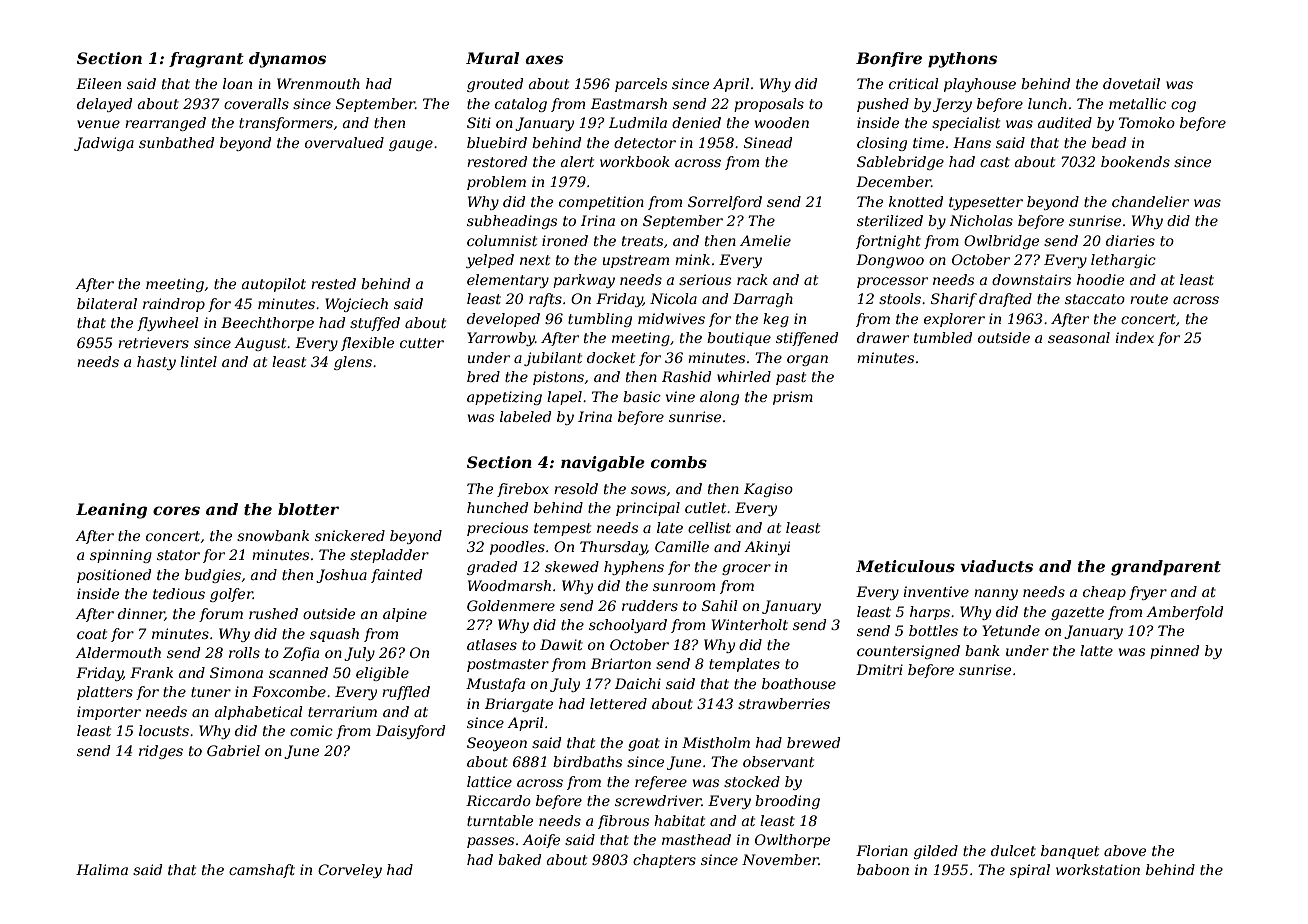  I want to click on Dmitri, so click(879, 669).
